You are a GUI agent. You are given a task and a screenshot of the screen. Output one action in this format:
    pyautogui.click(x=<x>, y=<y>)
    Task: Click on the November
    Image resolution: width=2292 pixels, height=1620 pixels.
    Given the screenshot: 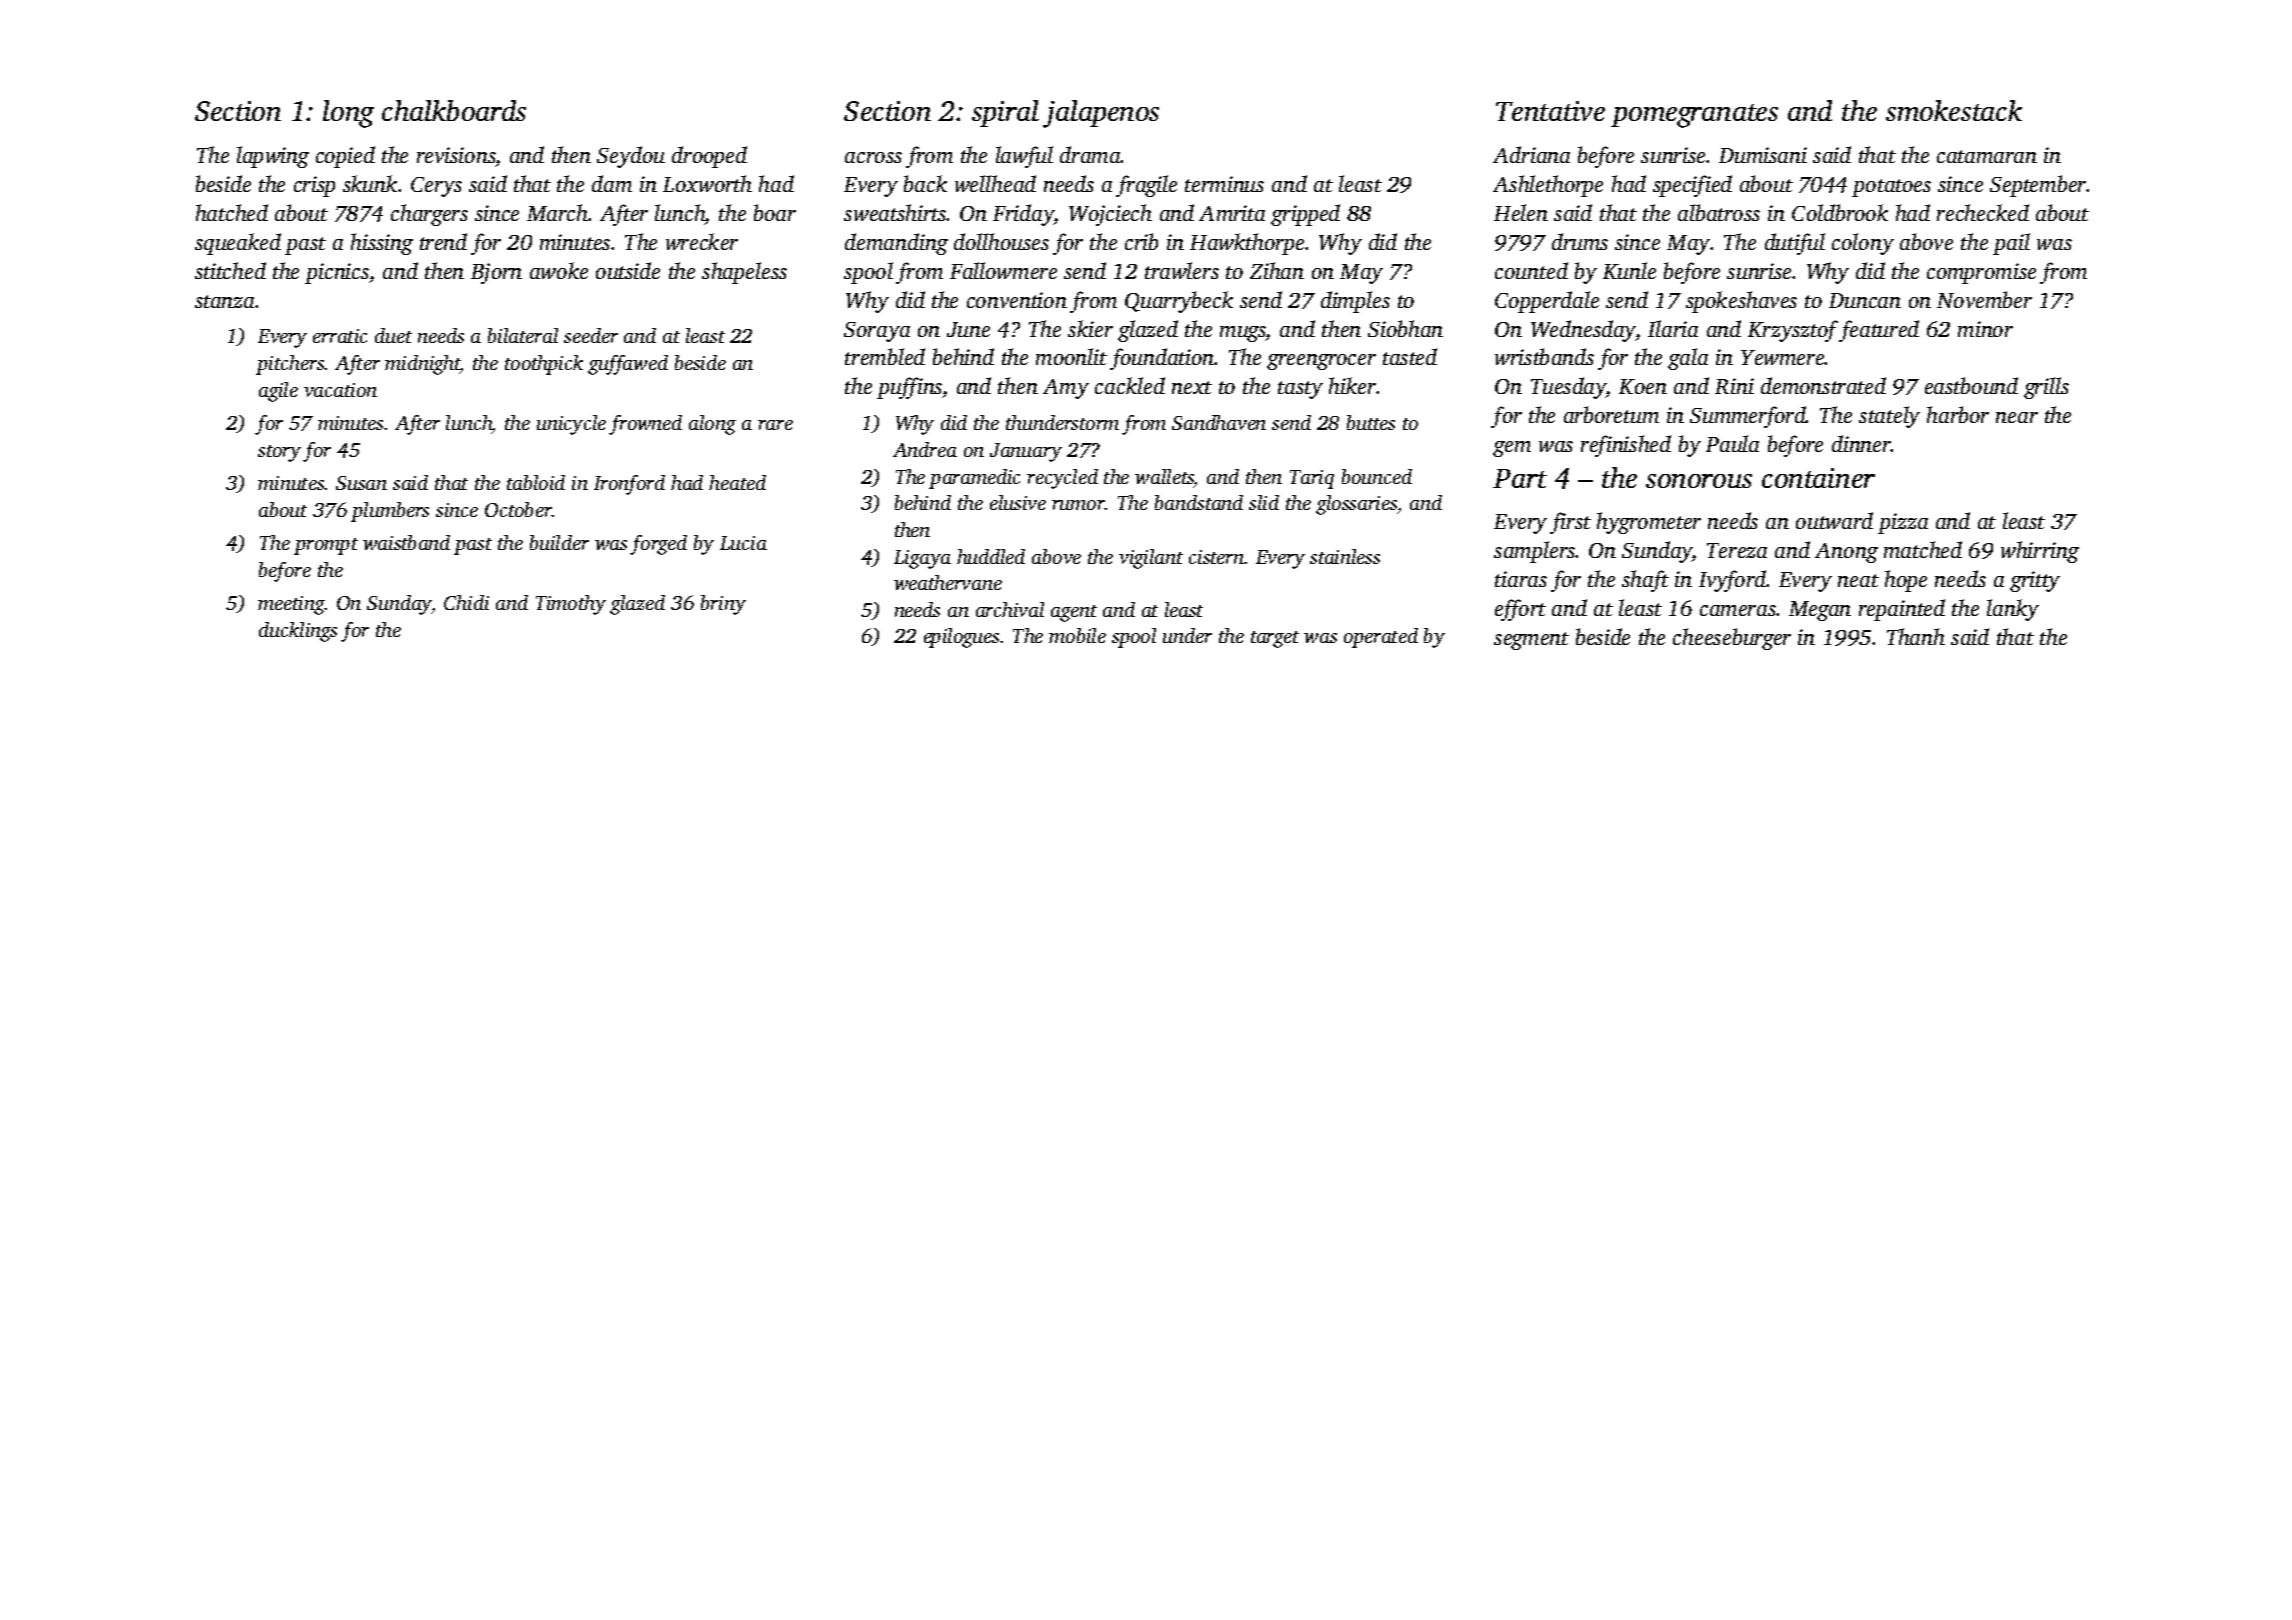 What is the action you would take?
    pyautogui.click(x=1984, y=299)
